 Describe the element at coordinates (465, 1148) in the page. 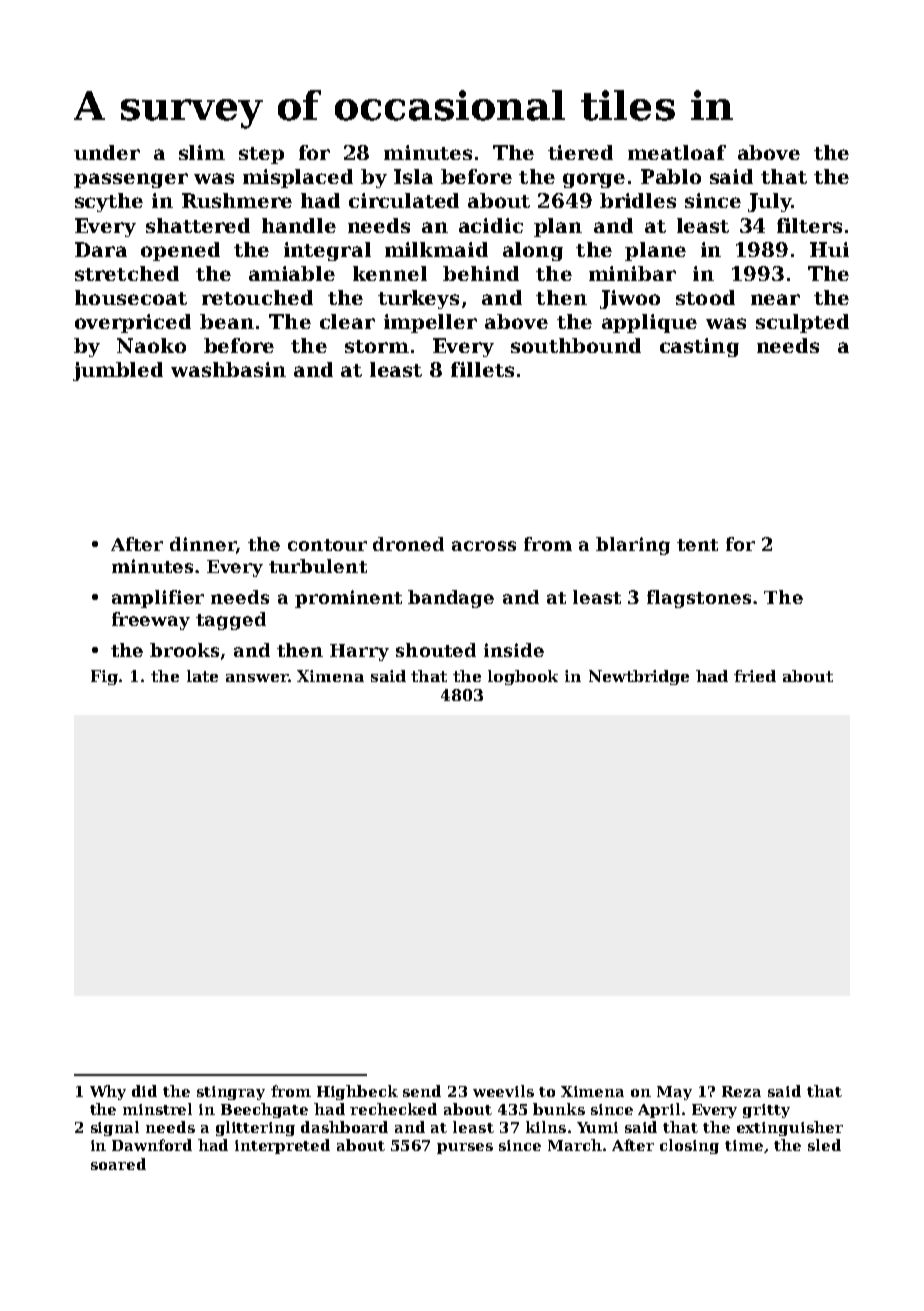

I see `purses` at that location.
